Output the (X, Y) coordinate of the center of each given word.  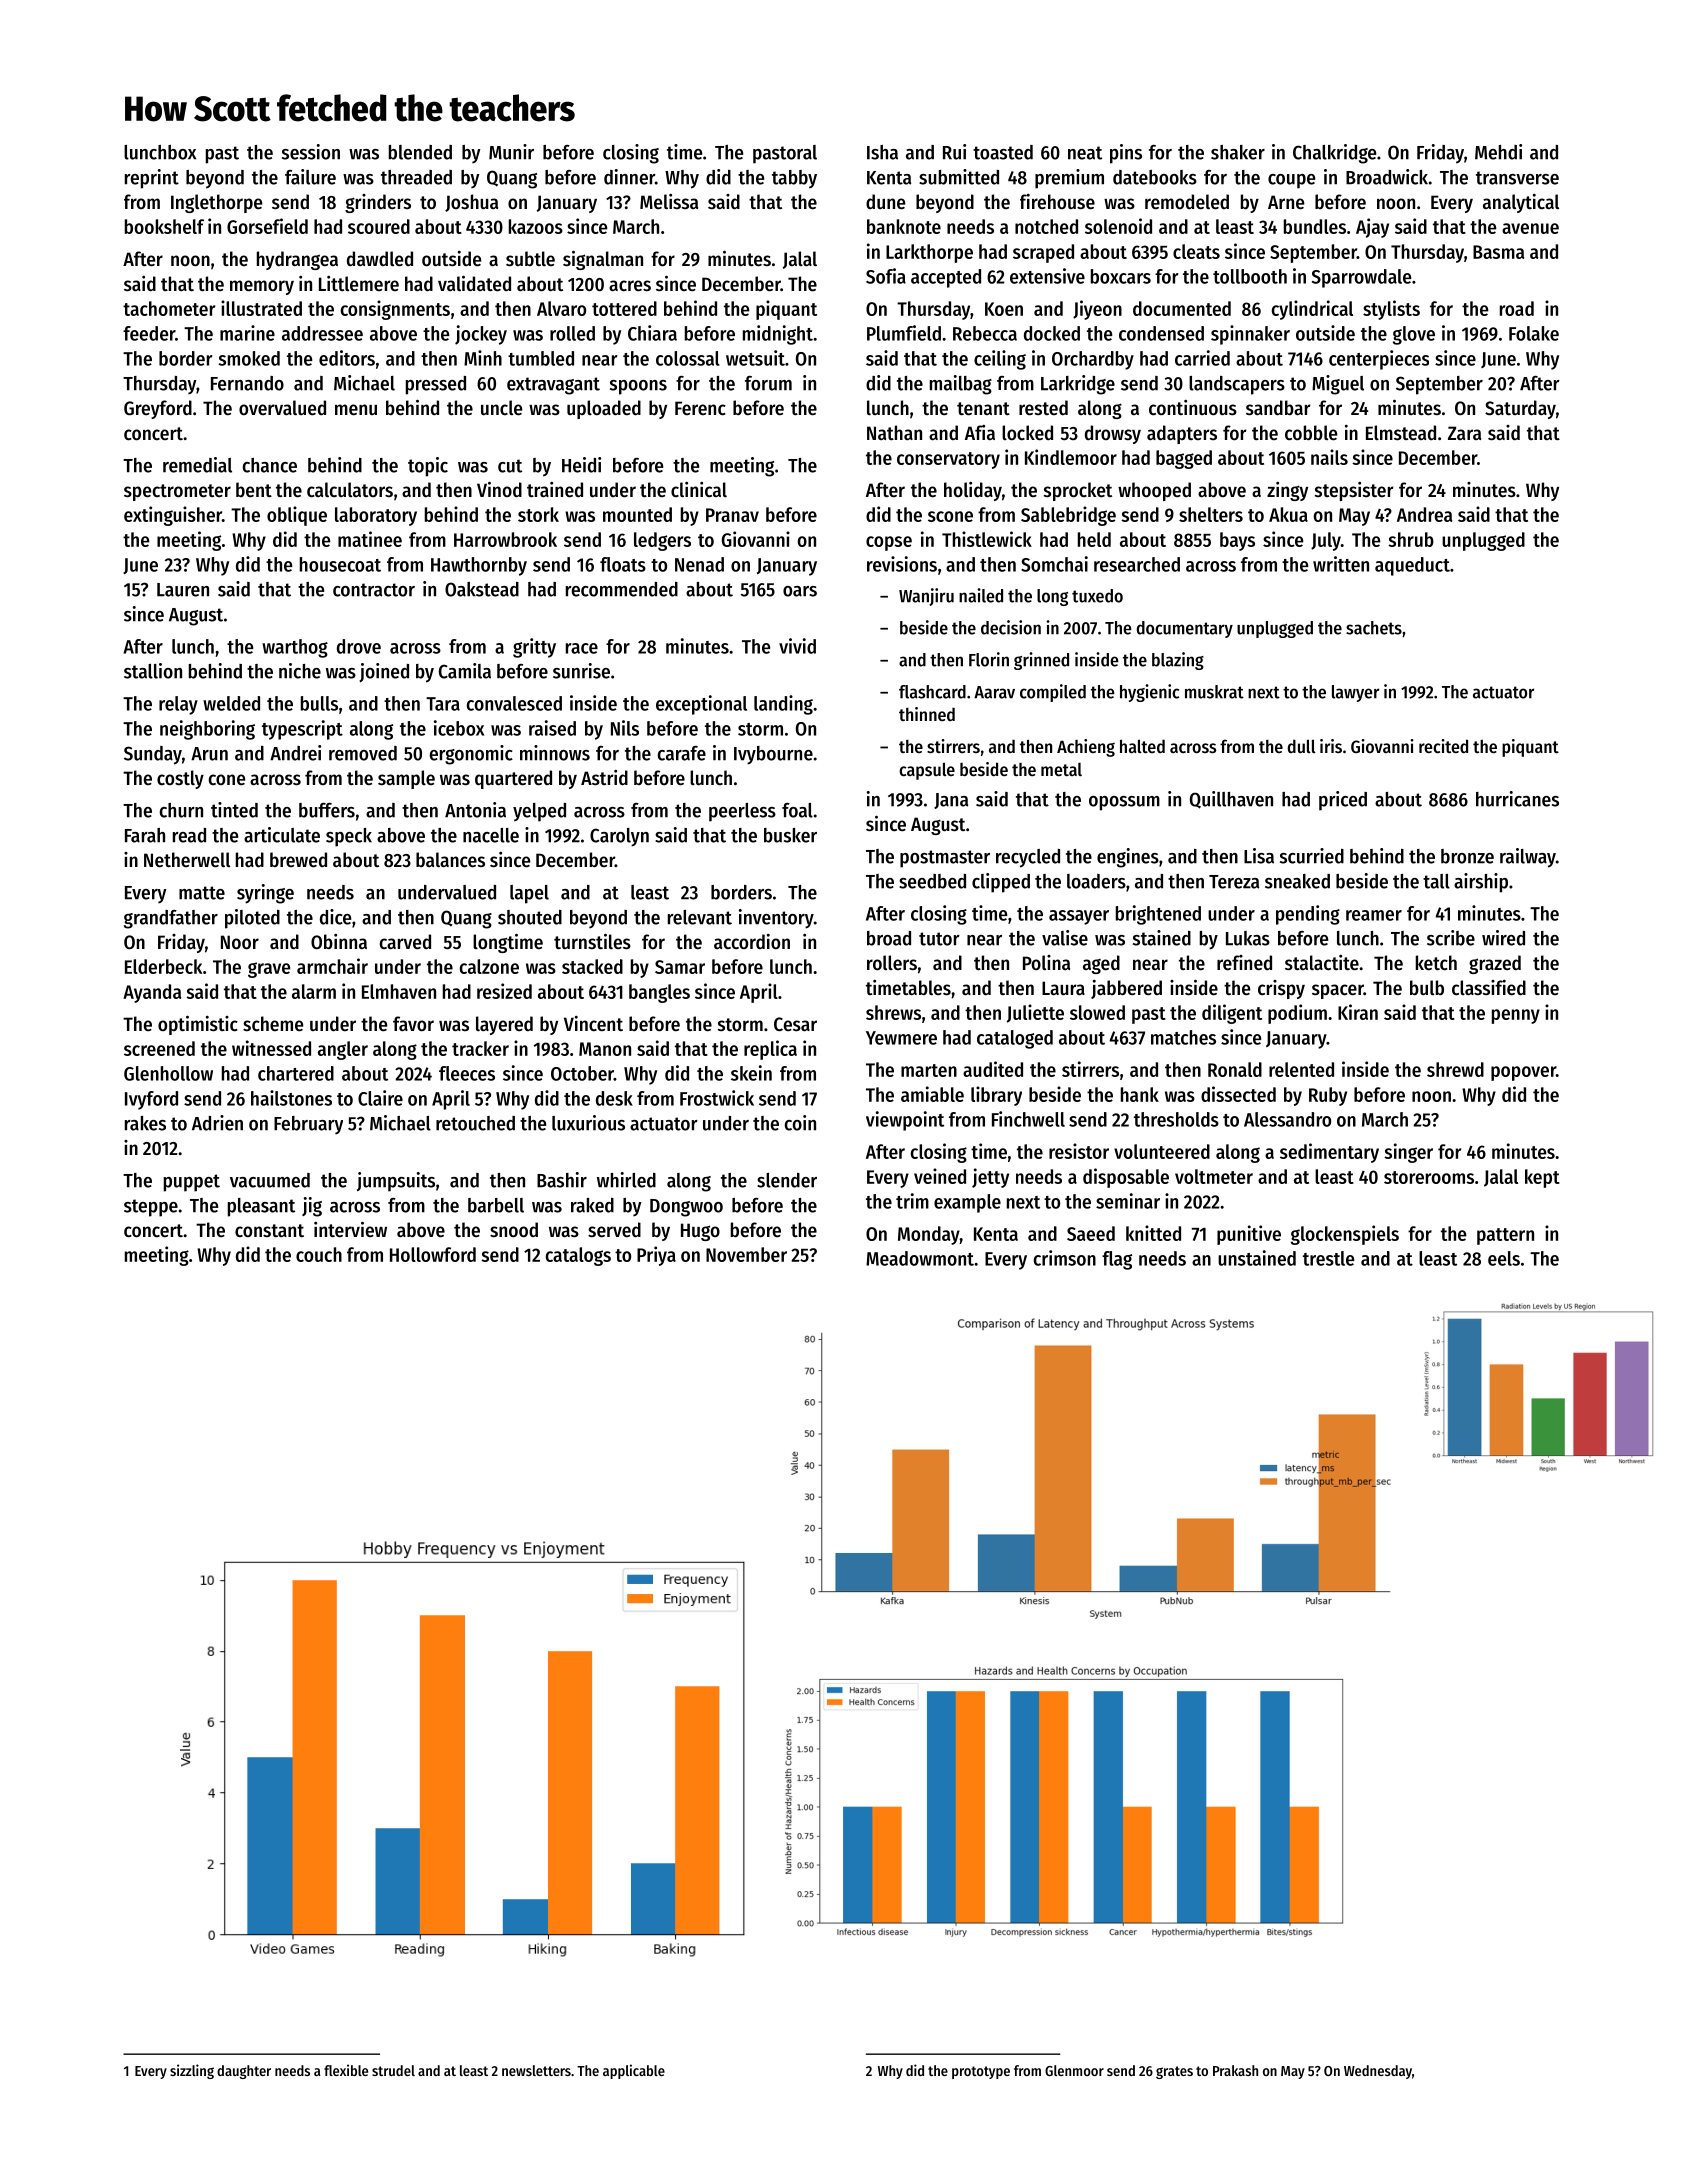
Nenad (699, 564)
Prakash (1235, 2070)
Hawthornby (479, 566)
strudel (393, 2070)
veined (940, 1176)
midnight (778, 335)
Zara (1464, 433)
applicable (634, 2071)
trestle (1328, 1258)
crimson (1065, 1258)
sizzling (192, 2071)
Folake (1534, 333)
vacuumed (270, 1180)
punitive (1249, 1235)
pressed (436, 385)
